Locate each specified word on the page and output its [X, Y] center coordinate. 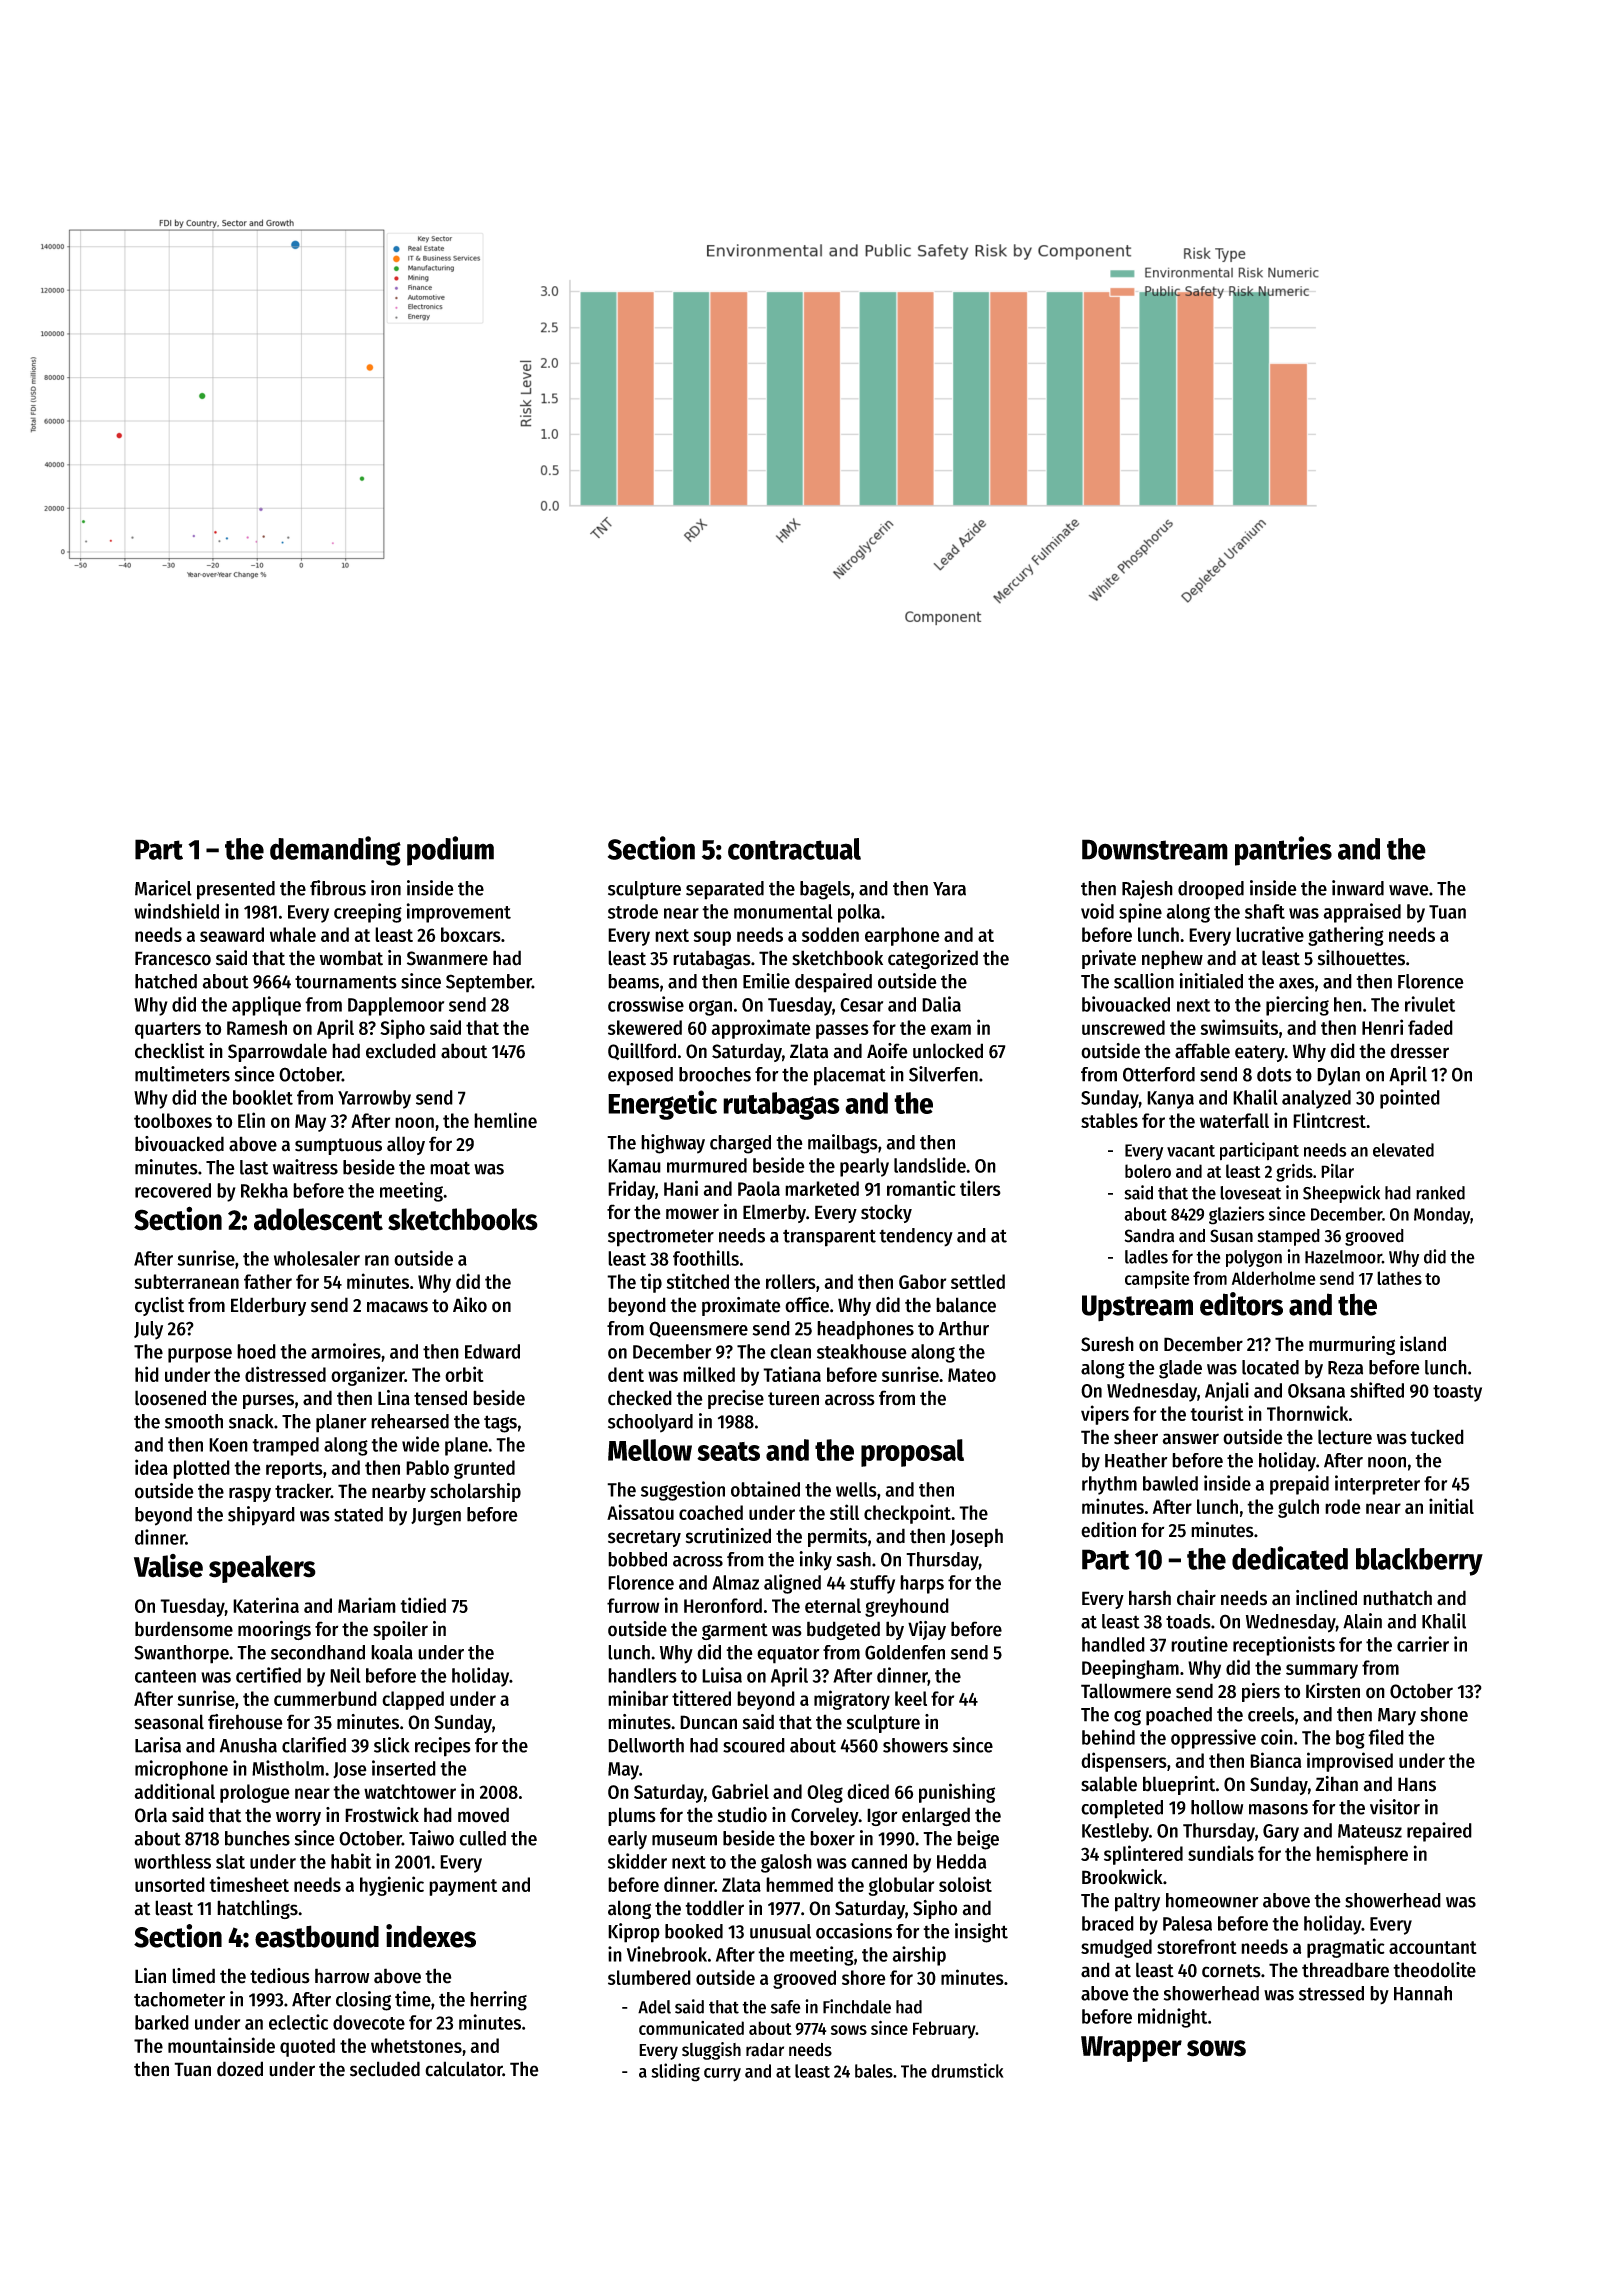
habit [351, 1861]
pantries [1283, 851]
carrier [1423, 1644]
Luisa [722, 1675]
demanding [335, 851]
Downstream [1155, 849]
